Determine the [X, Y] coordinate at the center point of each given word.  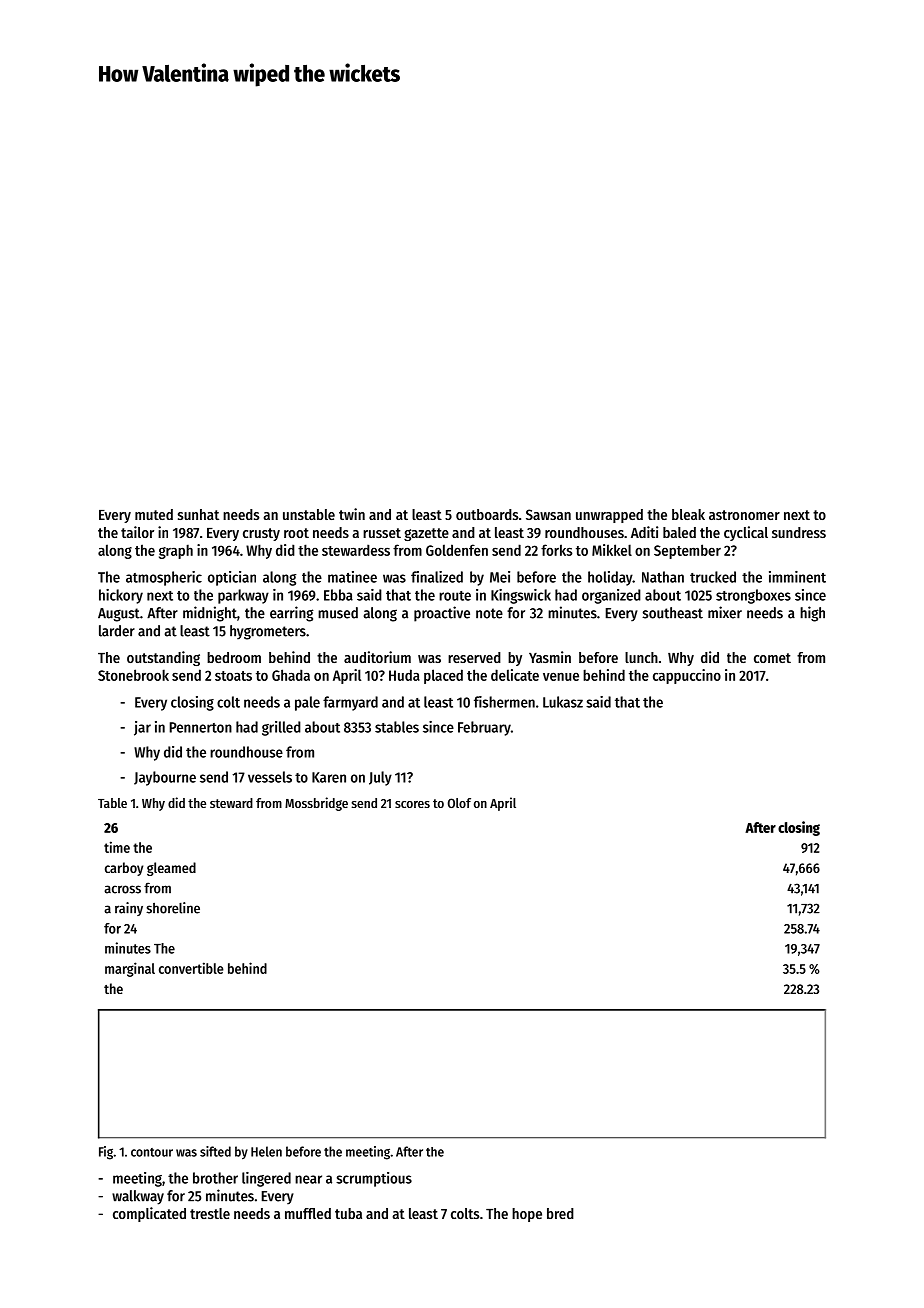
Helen [266, 1151]
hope [527, 1215]
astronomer [744, 515]
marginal [130, 969]
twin [352, 514]
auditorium [377, 657]
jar [142, 728]
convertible [191, 968]
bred [560, 1213]
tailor [137, 532]
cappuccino [687, 676]
